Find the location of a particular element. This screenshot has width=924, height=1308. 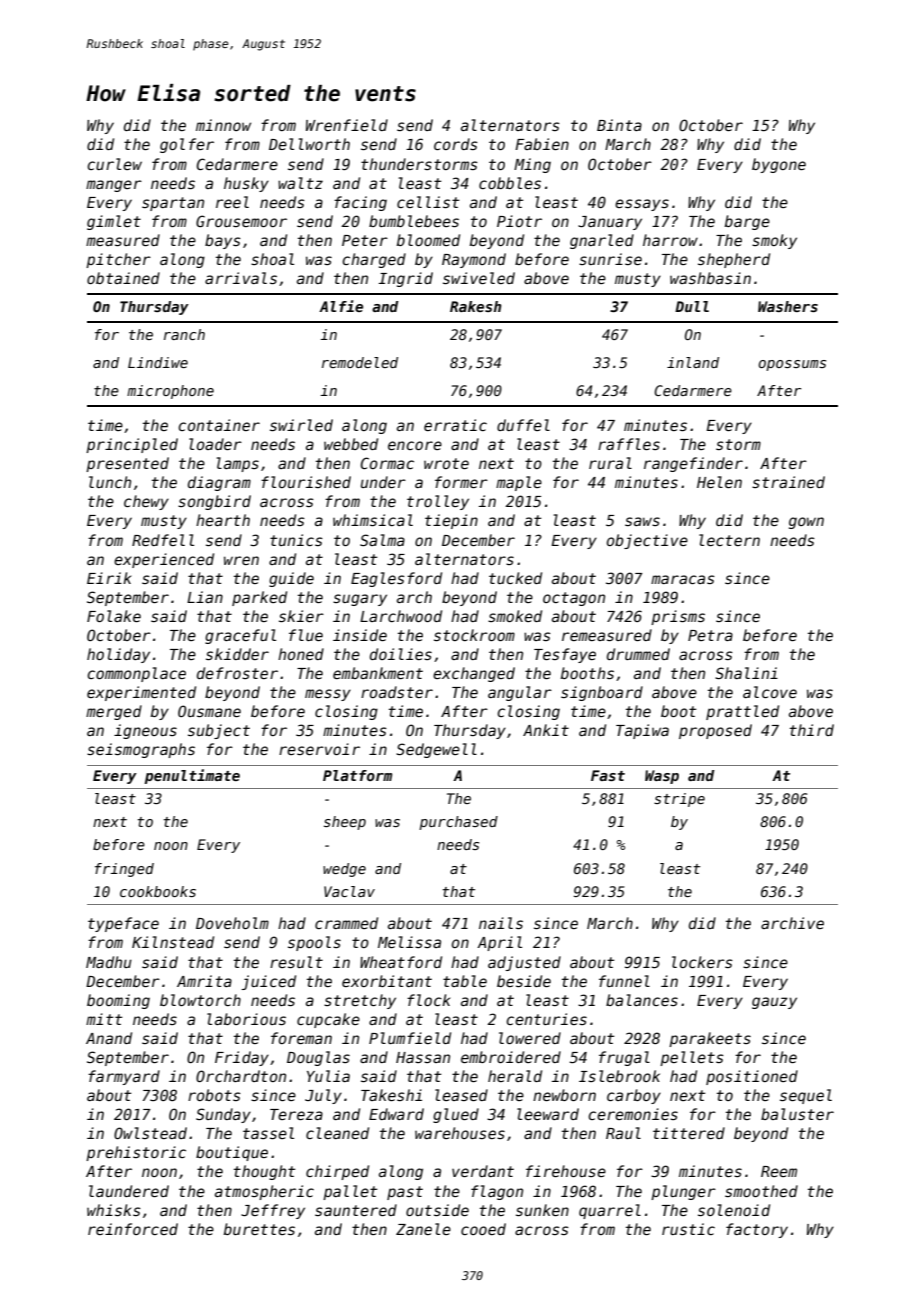

container is located at coordinates (219, 425).
